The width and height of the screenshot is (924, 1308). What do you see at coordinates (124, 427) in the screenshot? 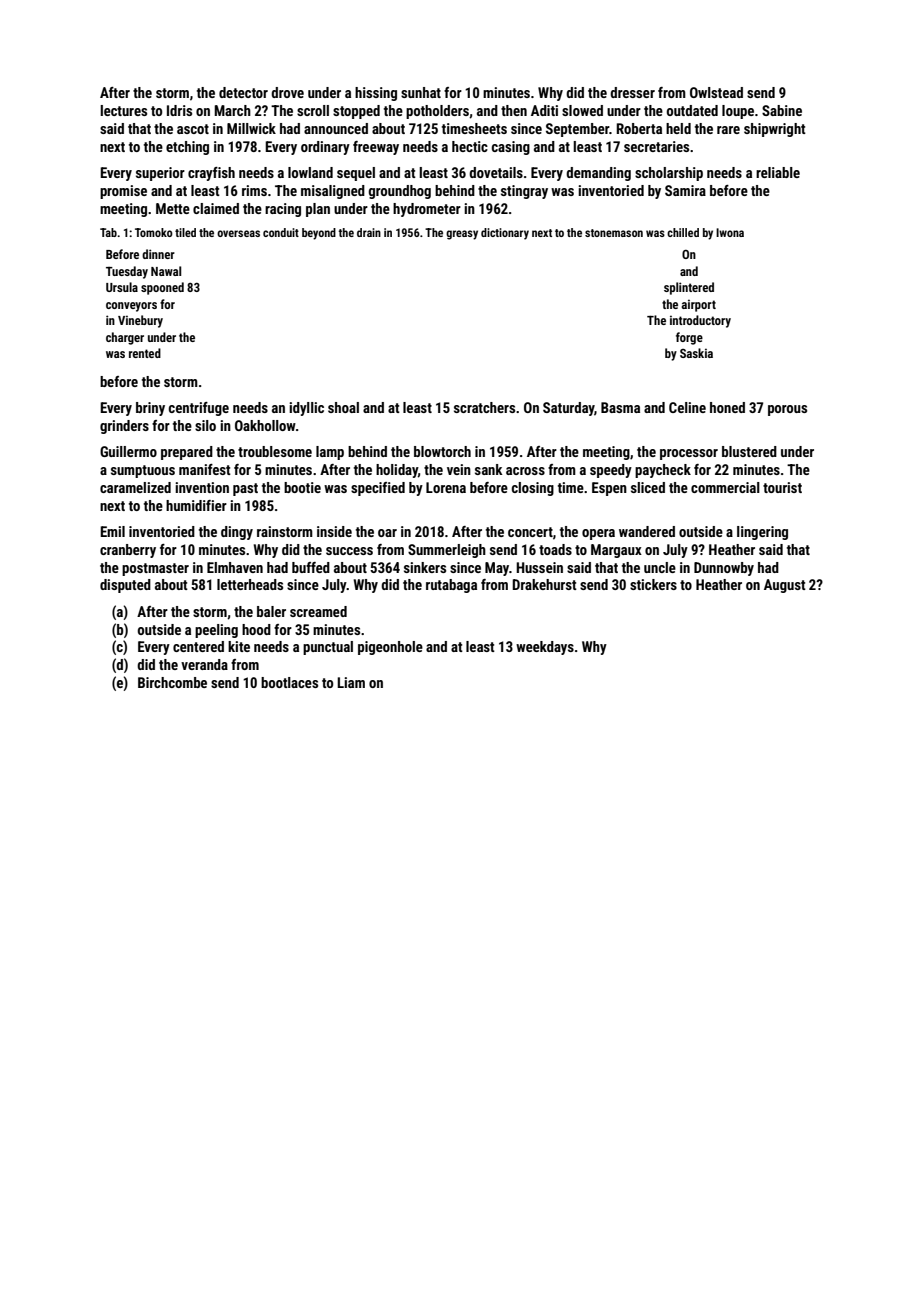
I see `grinders` at bounding box center [124, 427].
